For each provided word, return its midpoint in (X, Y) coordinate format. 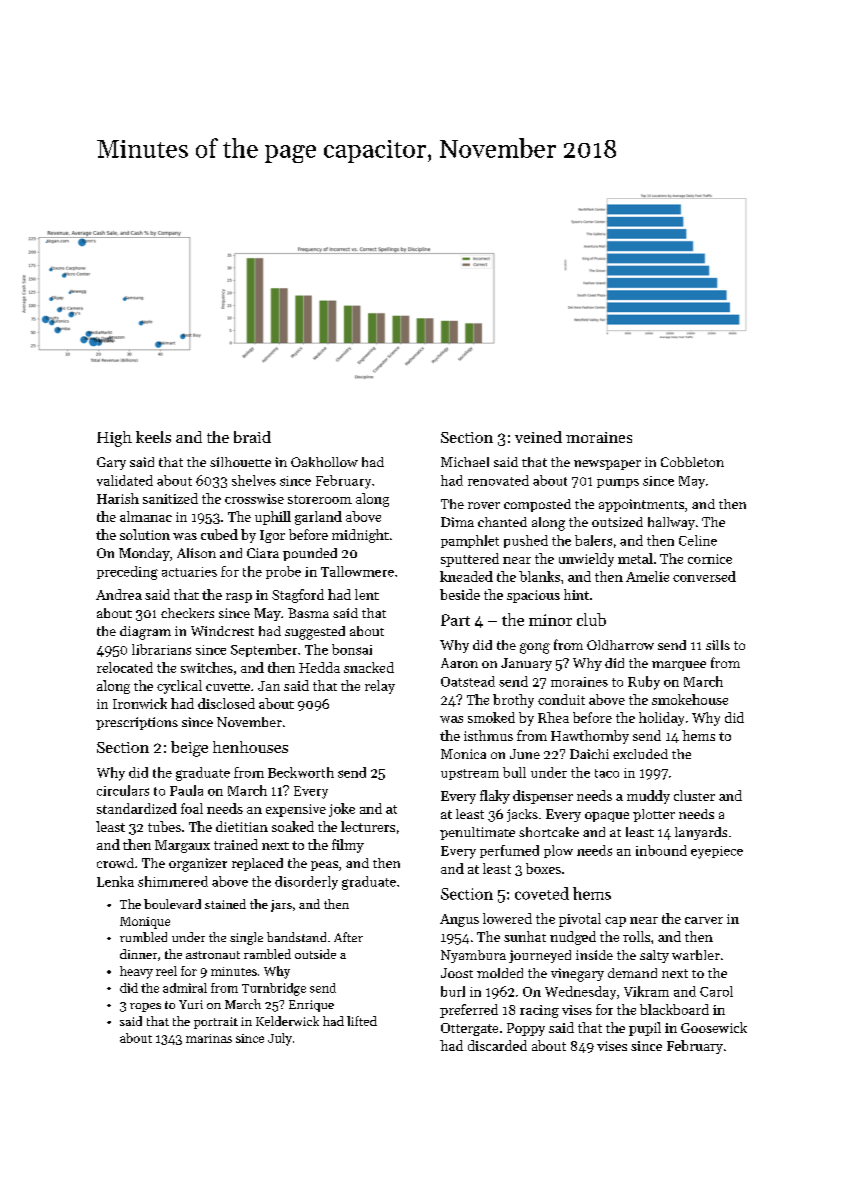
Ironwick (140, 703)
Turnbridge (274, 989)
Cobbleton (692, 462)
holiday (661, 719)
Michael (465, 462)
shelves (254, 480)
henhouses (250, 747)
